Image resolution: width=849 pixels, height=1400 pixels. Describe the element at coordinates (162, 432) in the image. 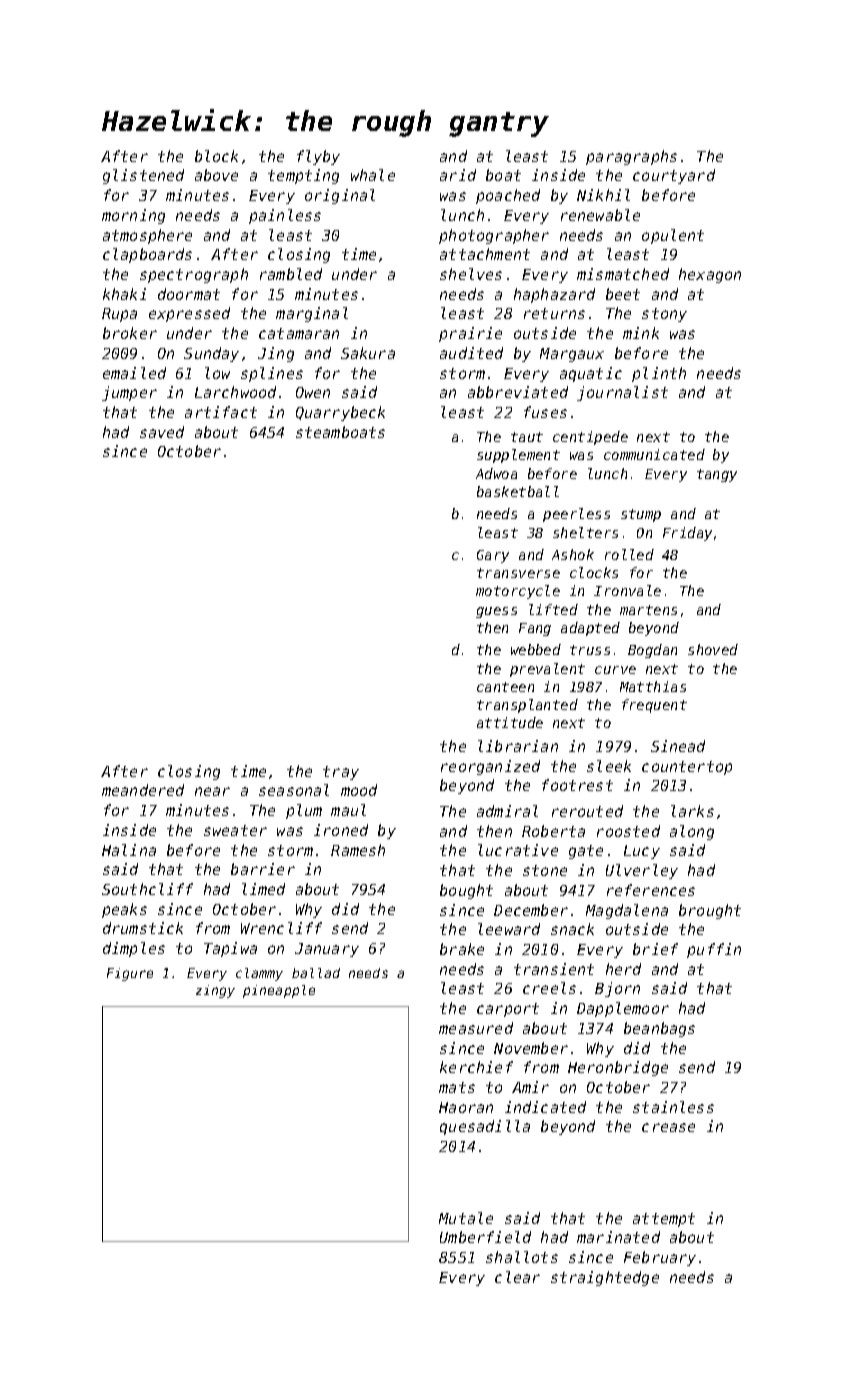

I see `saved` at that location.
